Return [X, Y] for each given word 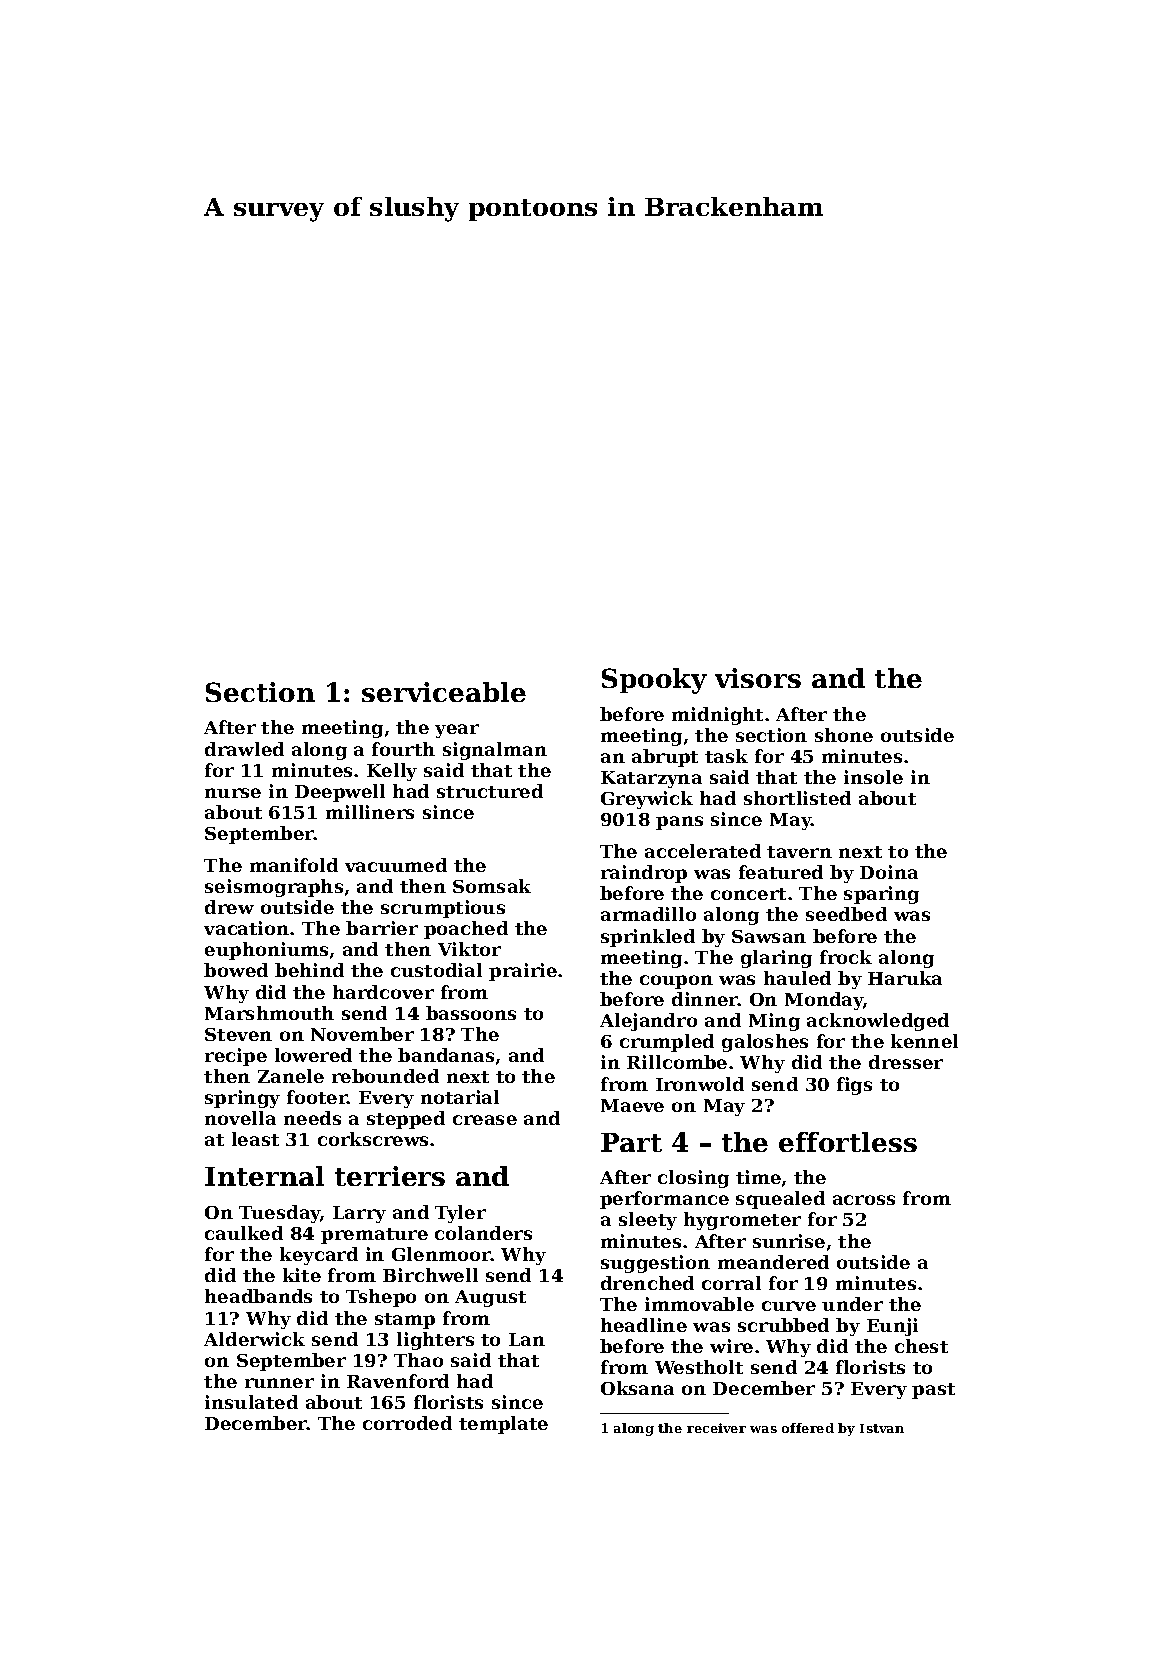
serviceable [444, 692]
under [852, 1304]
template [503, 1425]
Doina [889, 872]
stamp [405, 1321]
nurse [233, 793]
